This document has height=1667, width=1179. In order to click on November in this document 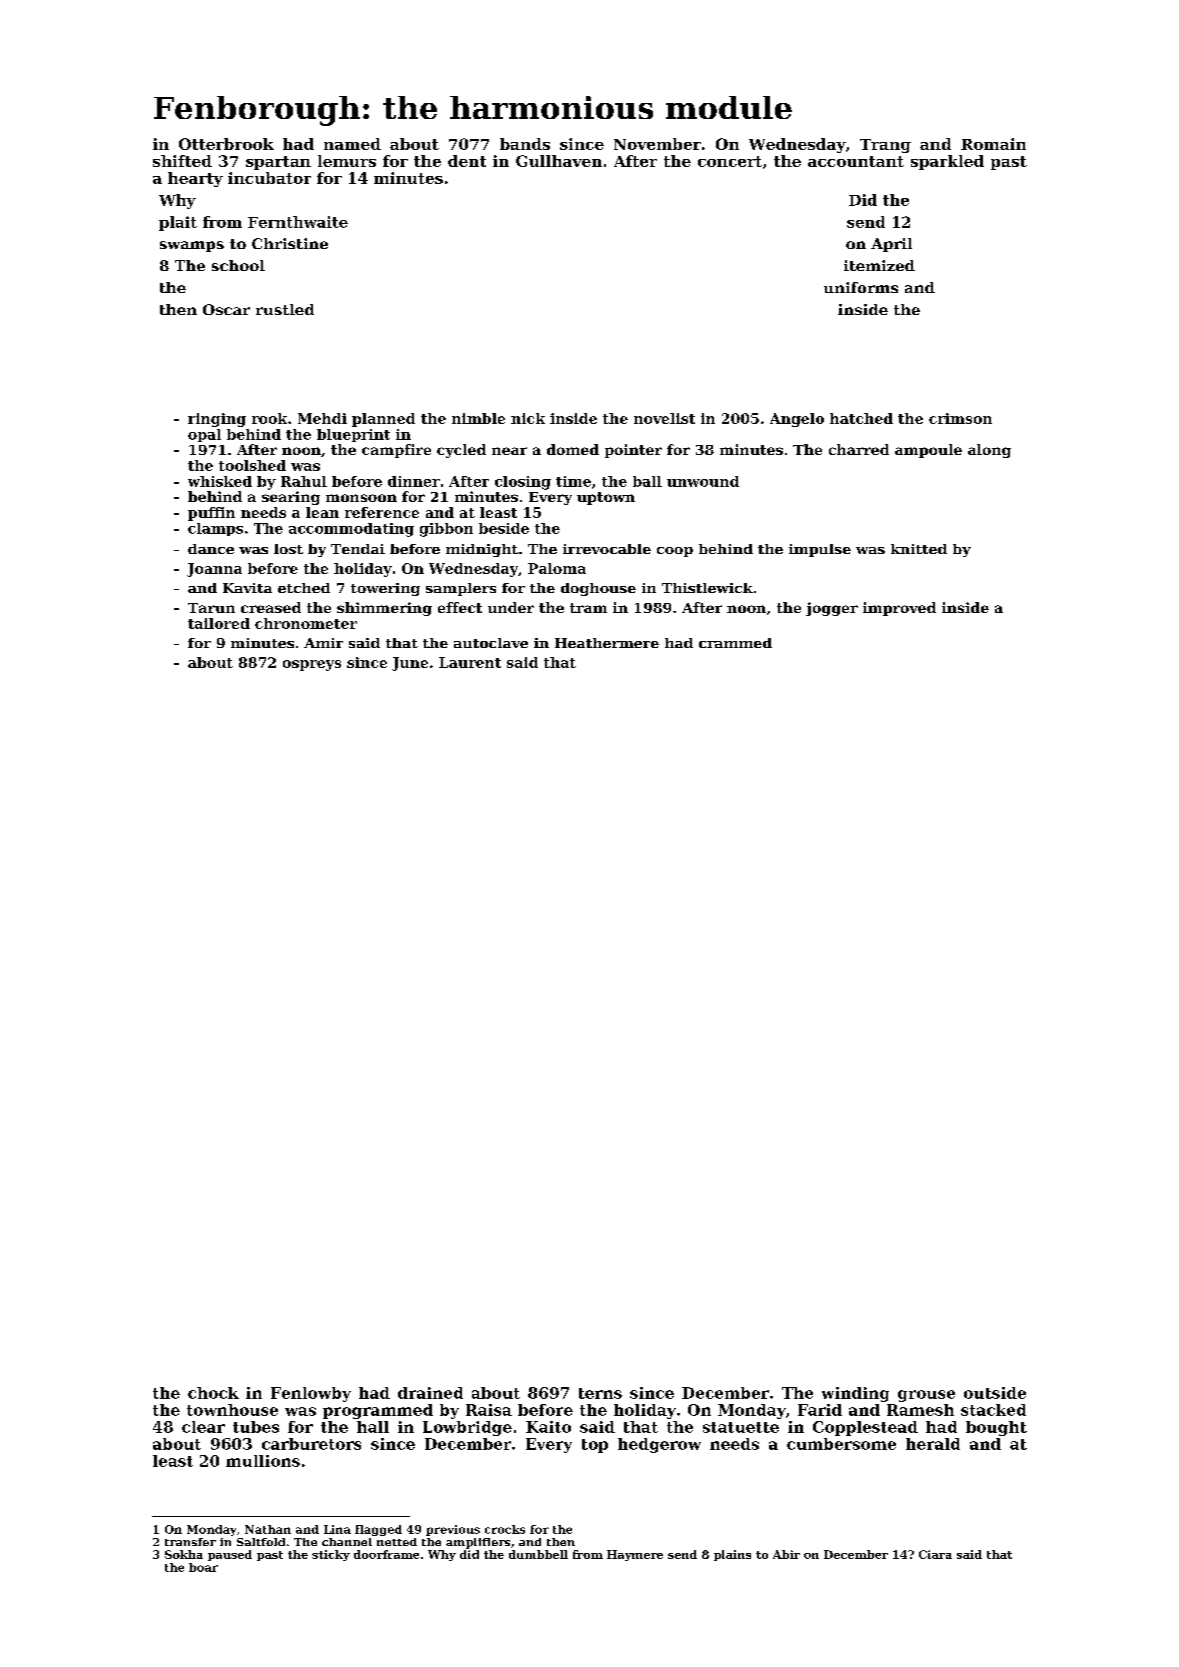, I will do `click(657, 144)`.
